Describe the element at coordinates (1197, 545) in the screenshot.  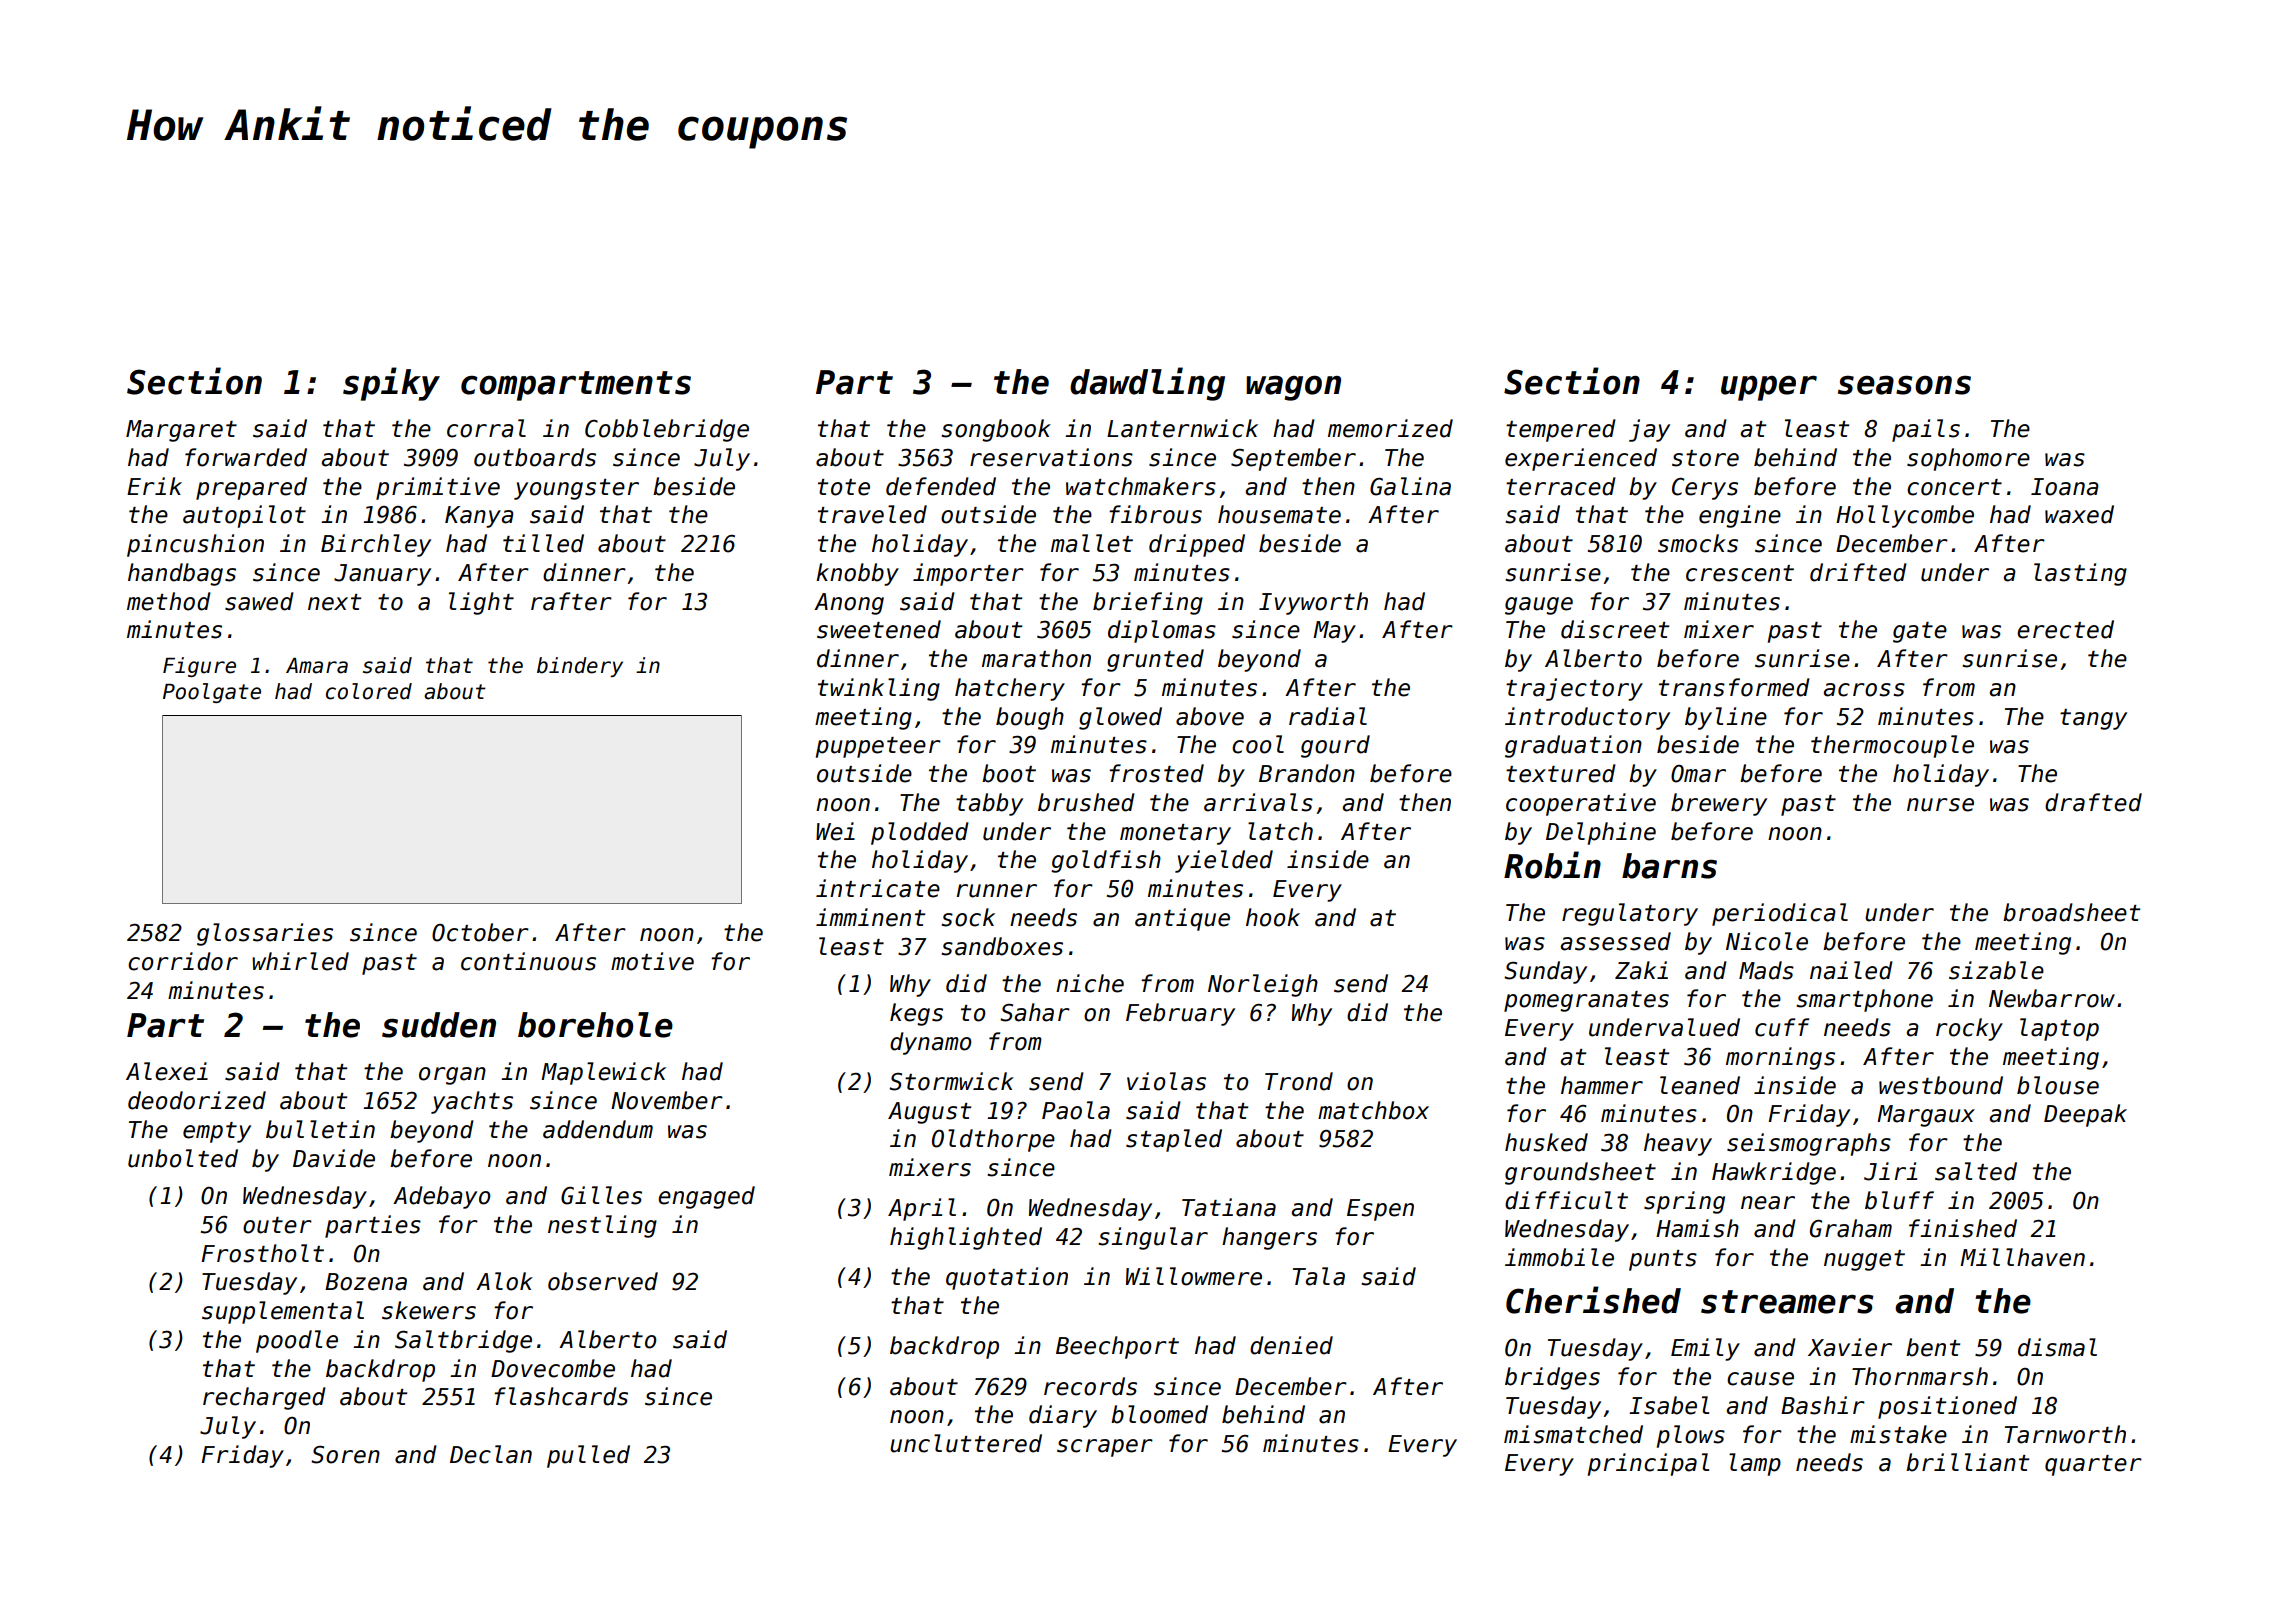
I see `dripped` at that location.
